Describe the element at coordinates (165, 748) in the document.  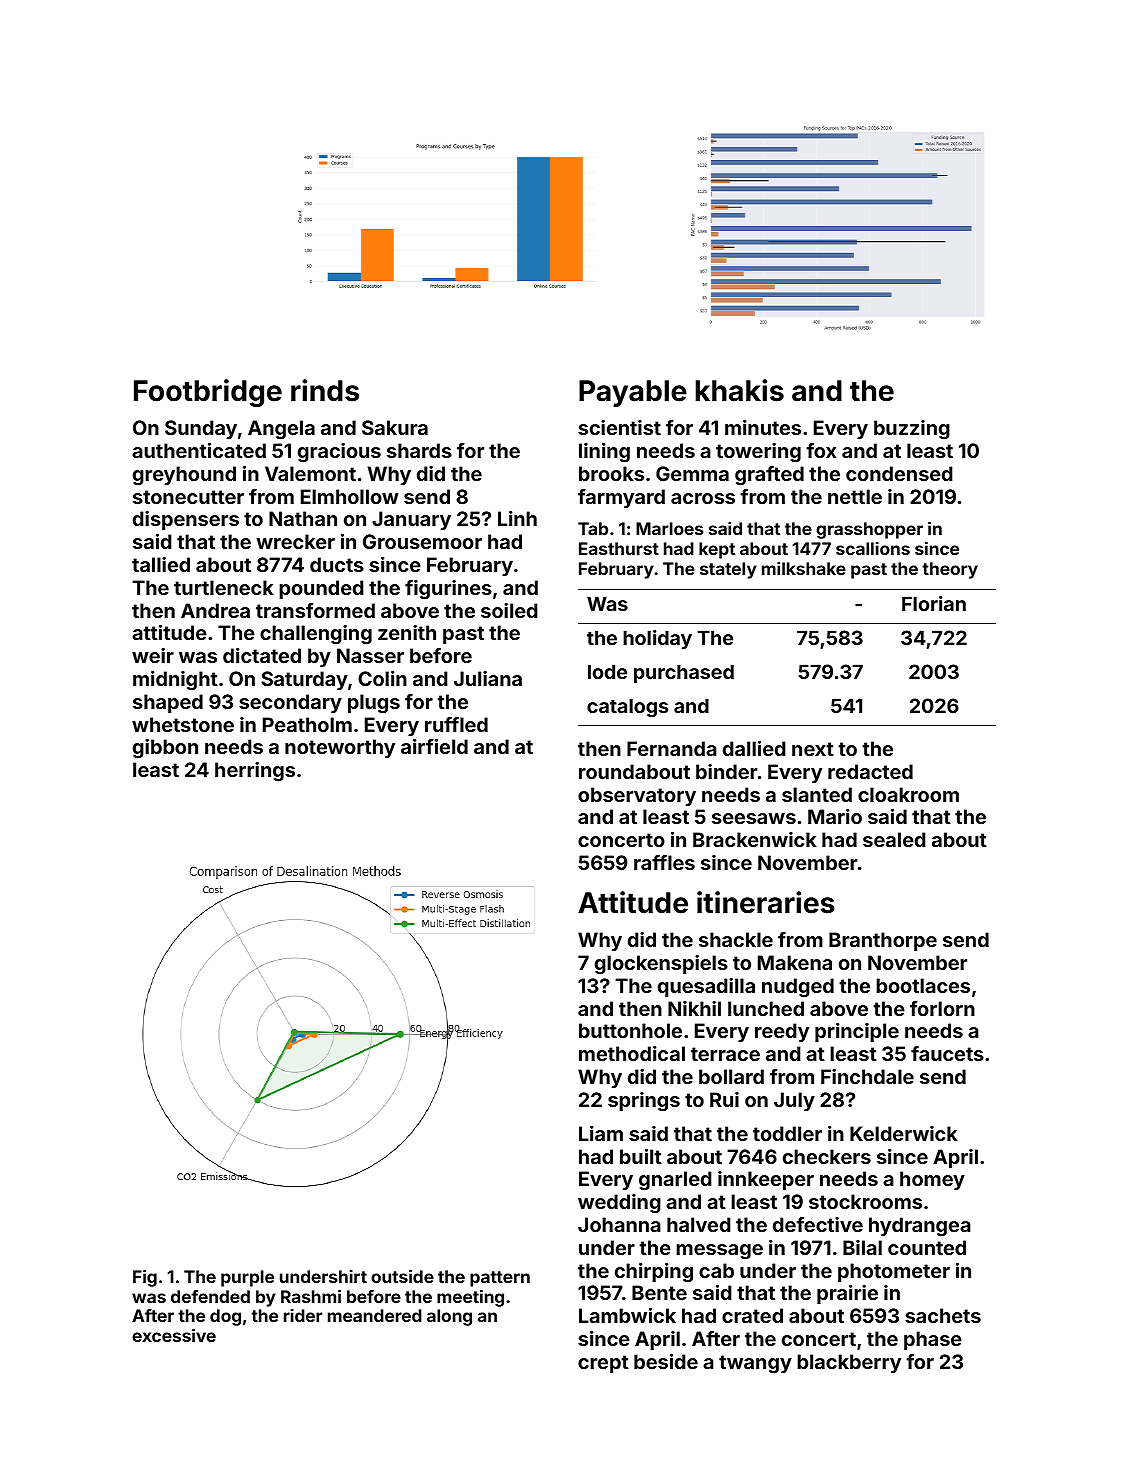
I see `gibbon` at that location.
